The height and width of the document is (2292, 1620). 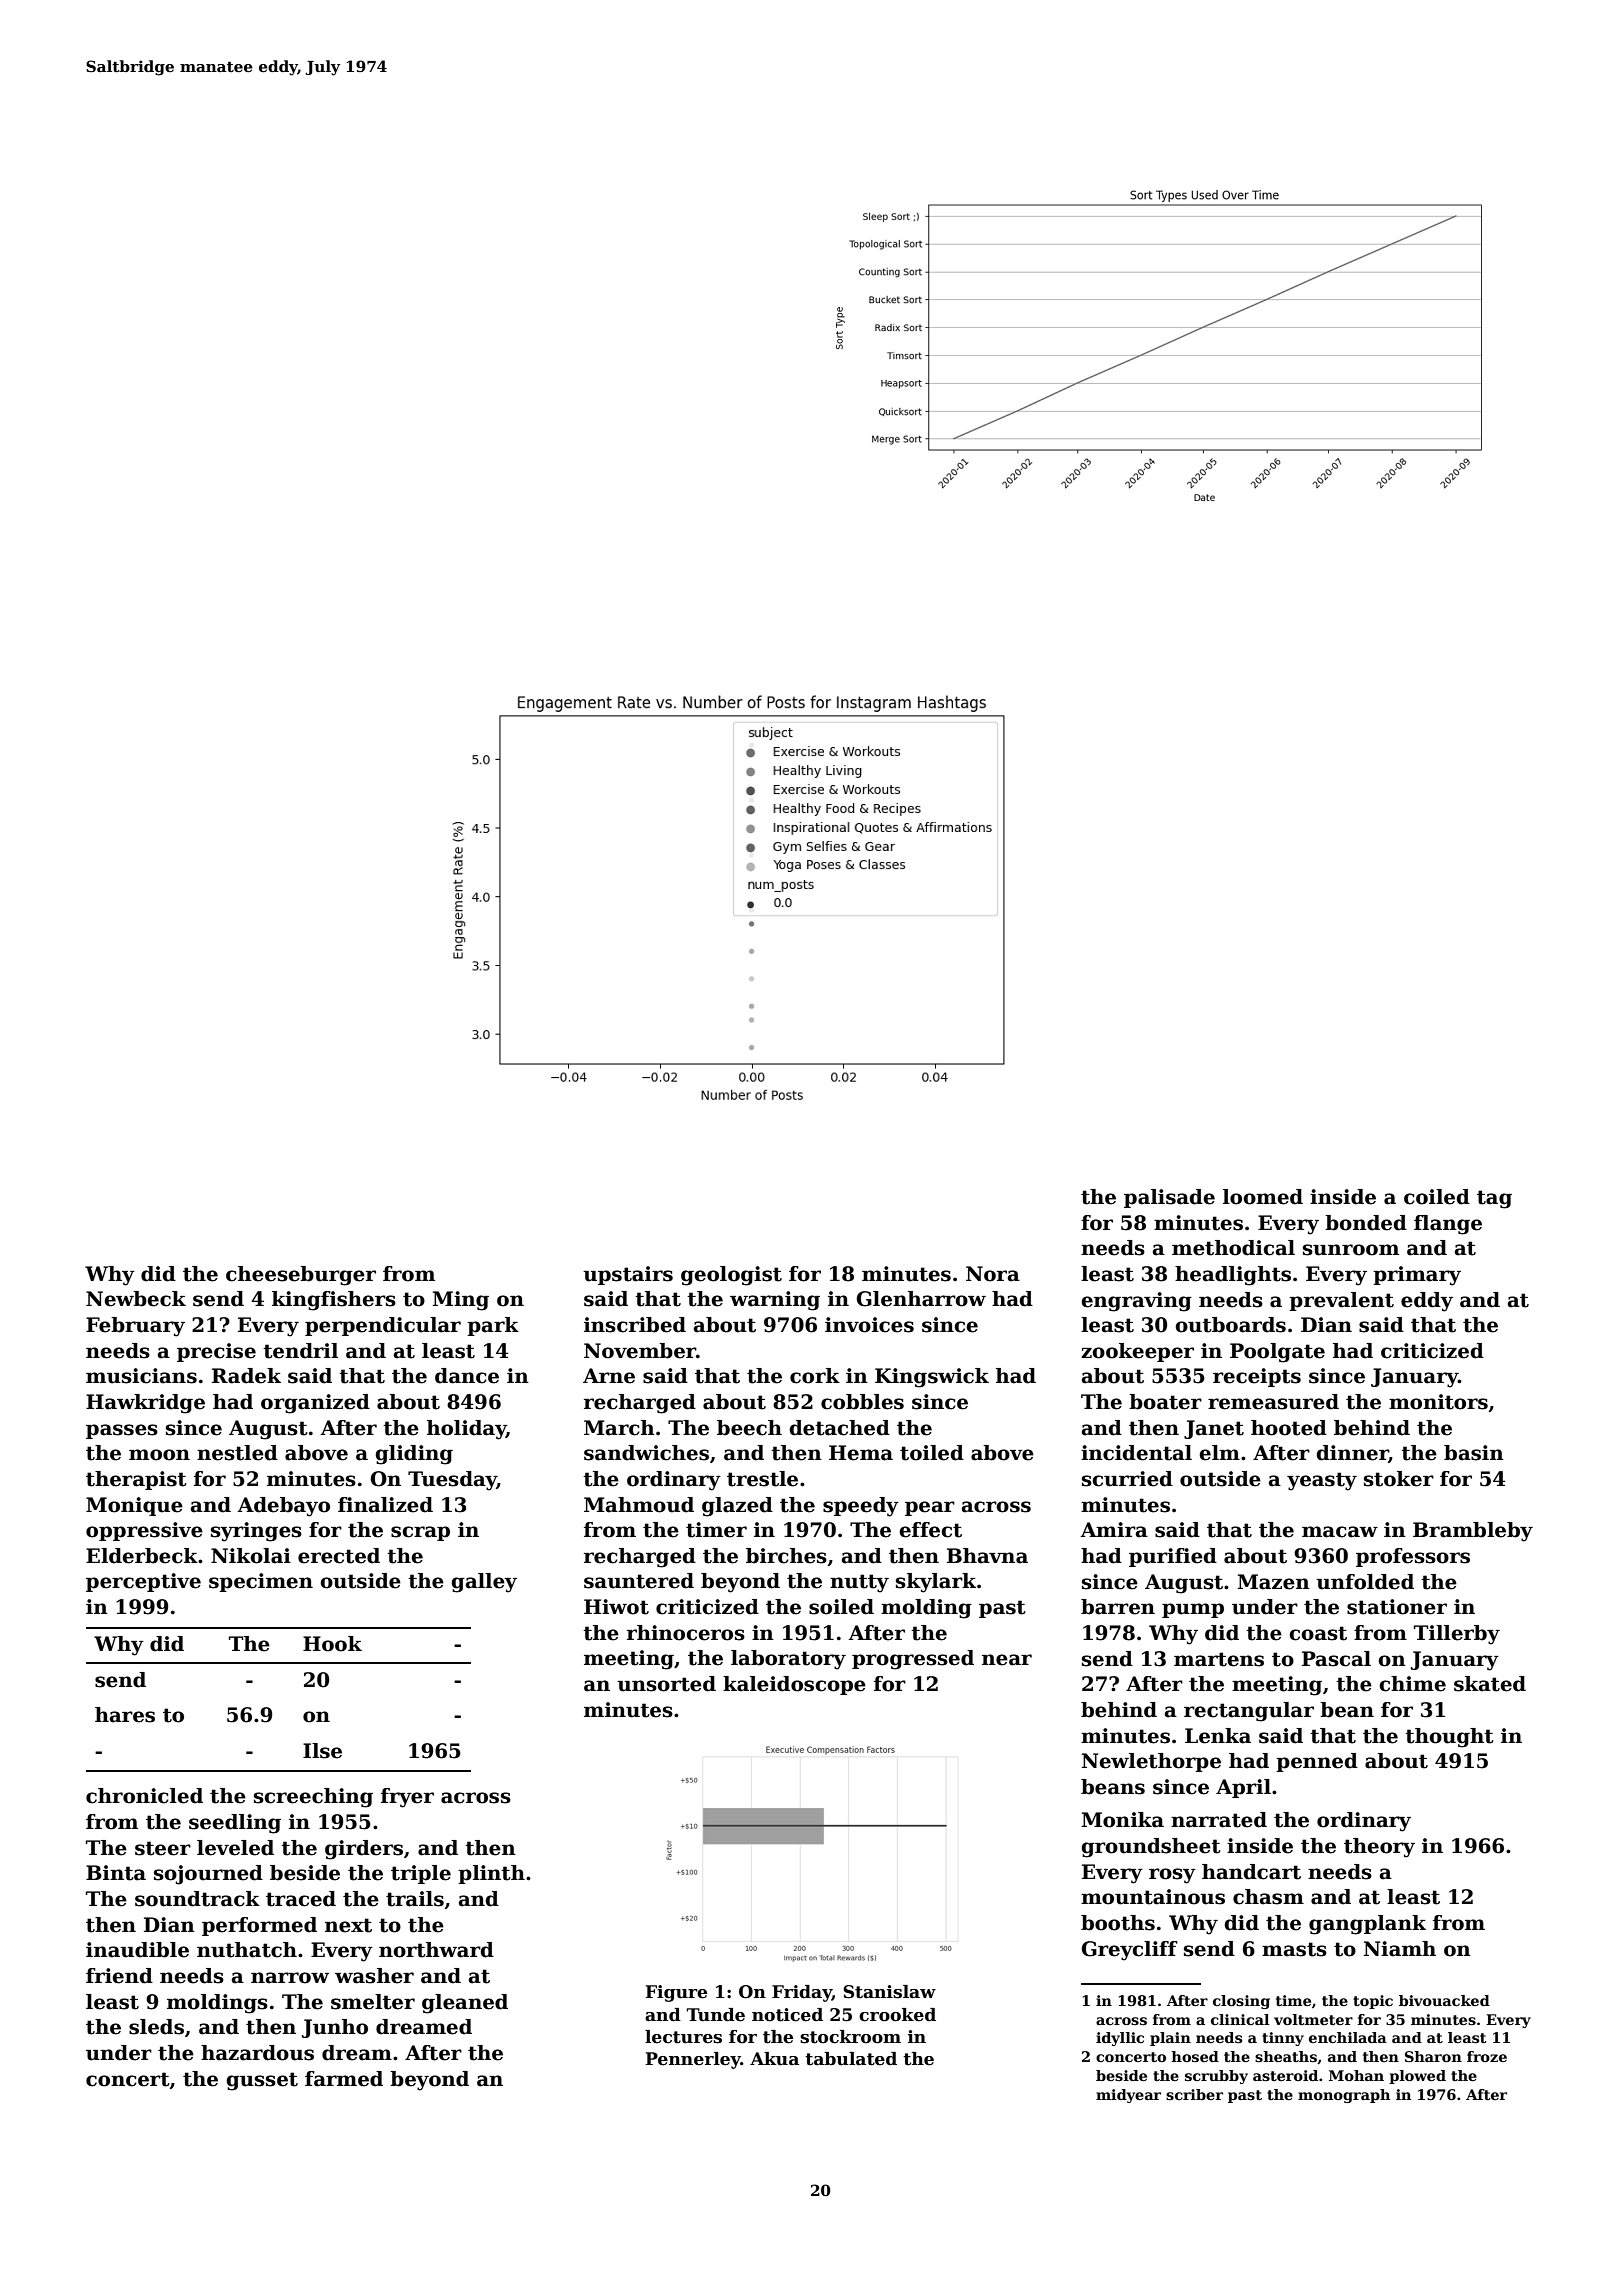 I want to click on birches, so click(x=786, y=1556).
